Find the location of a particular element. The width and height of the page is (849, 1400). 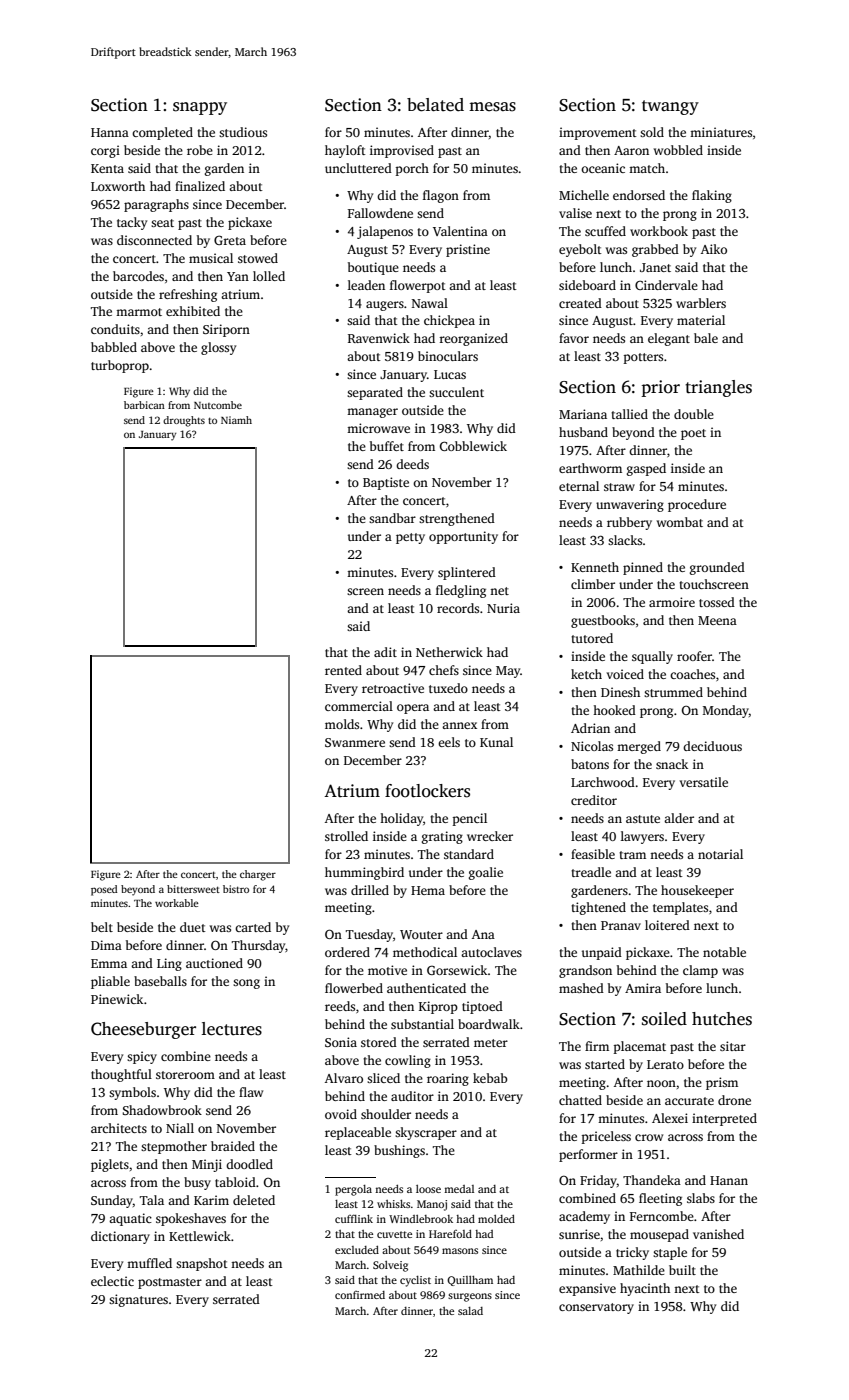

ketch is located at coordinates (586, 674).
